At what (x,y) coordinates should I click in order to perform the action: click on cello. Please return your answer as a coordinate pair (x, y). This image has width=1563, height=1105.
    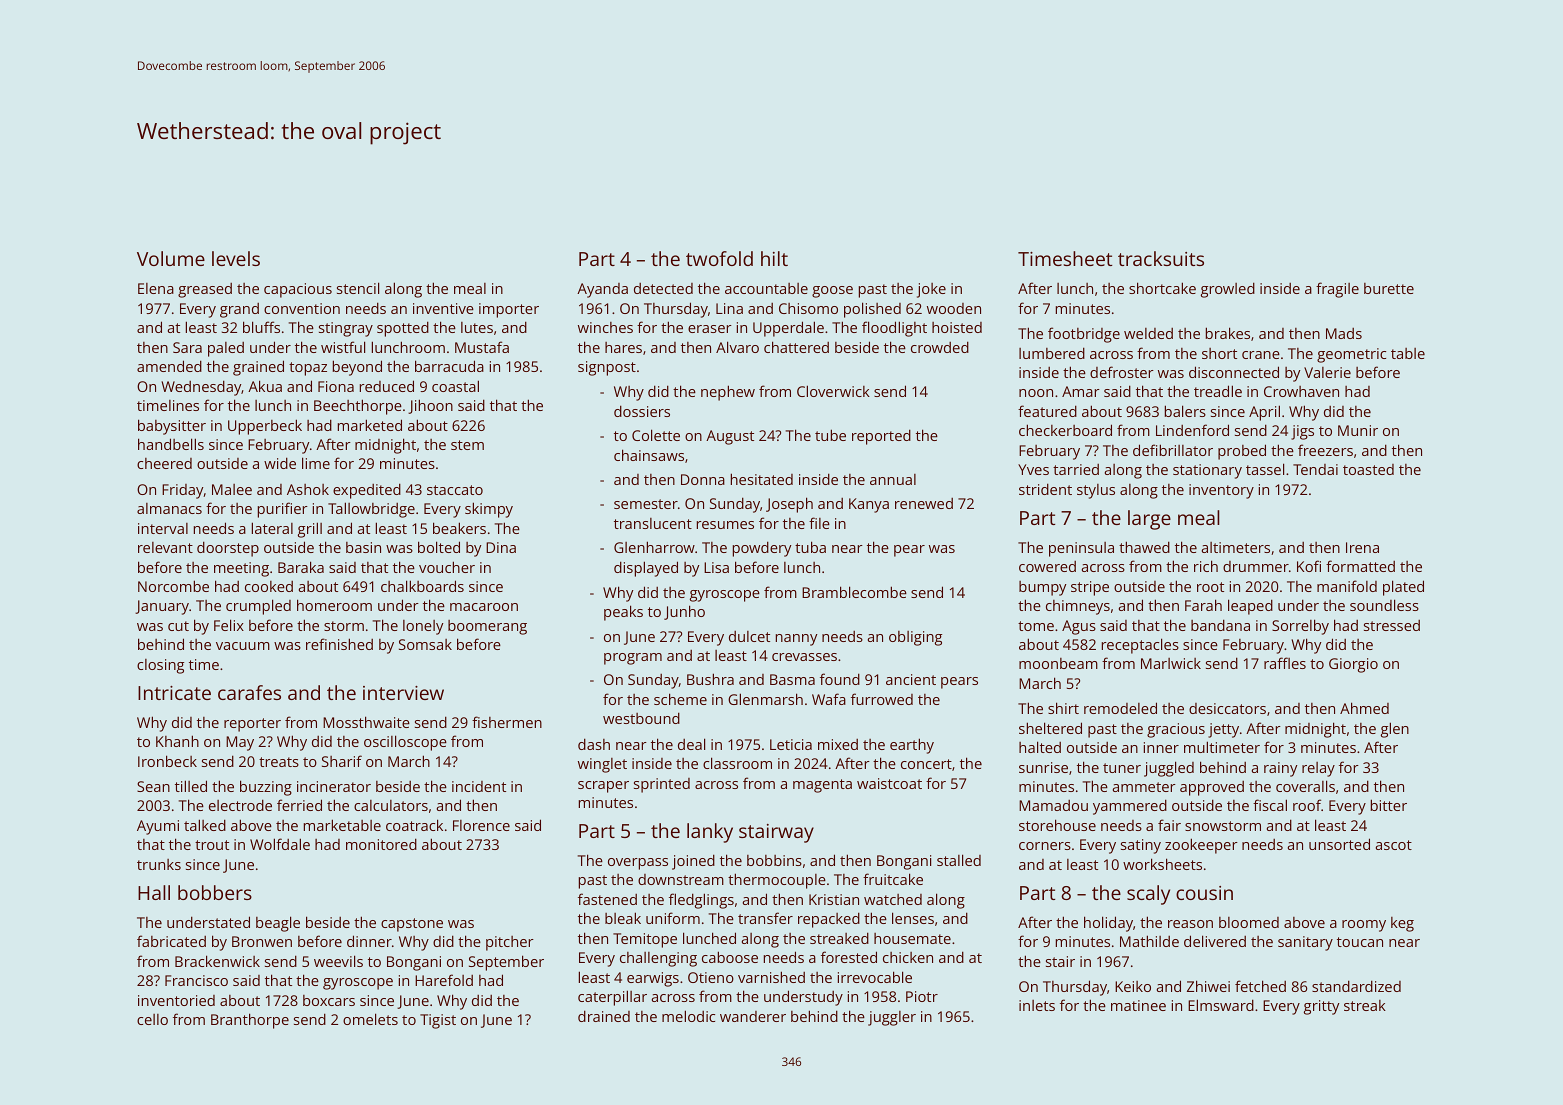
    Looking at the image, I should click on (152, 1019).
